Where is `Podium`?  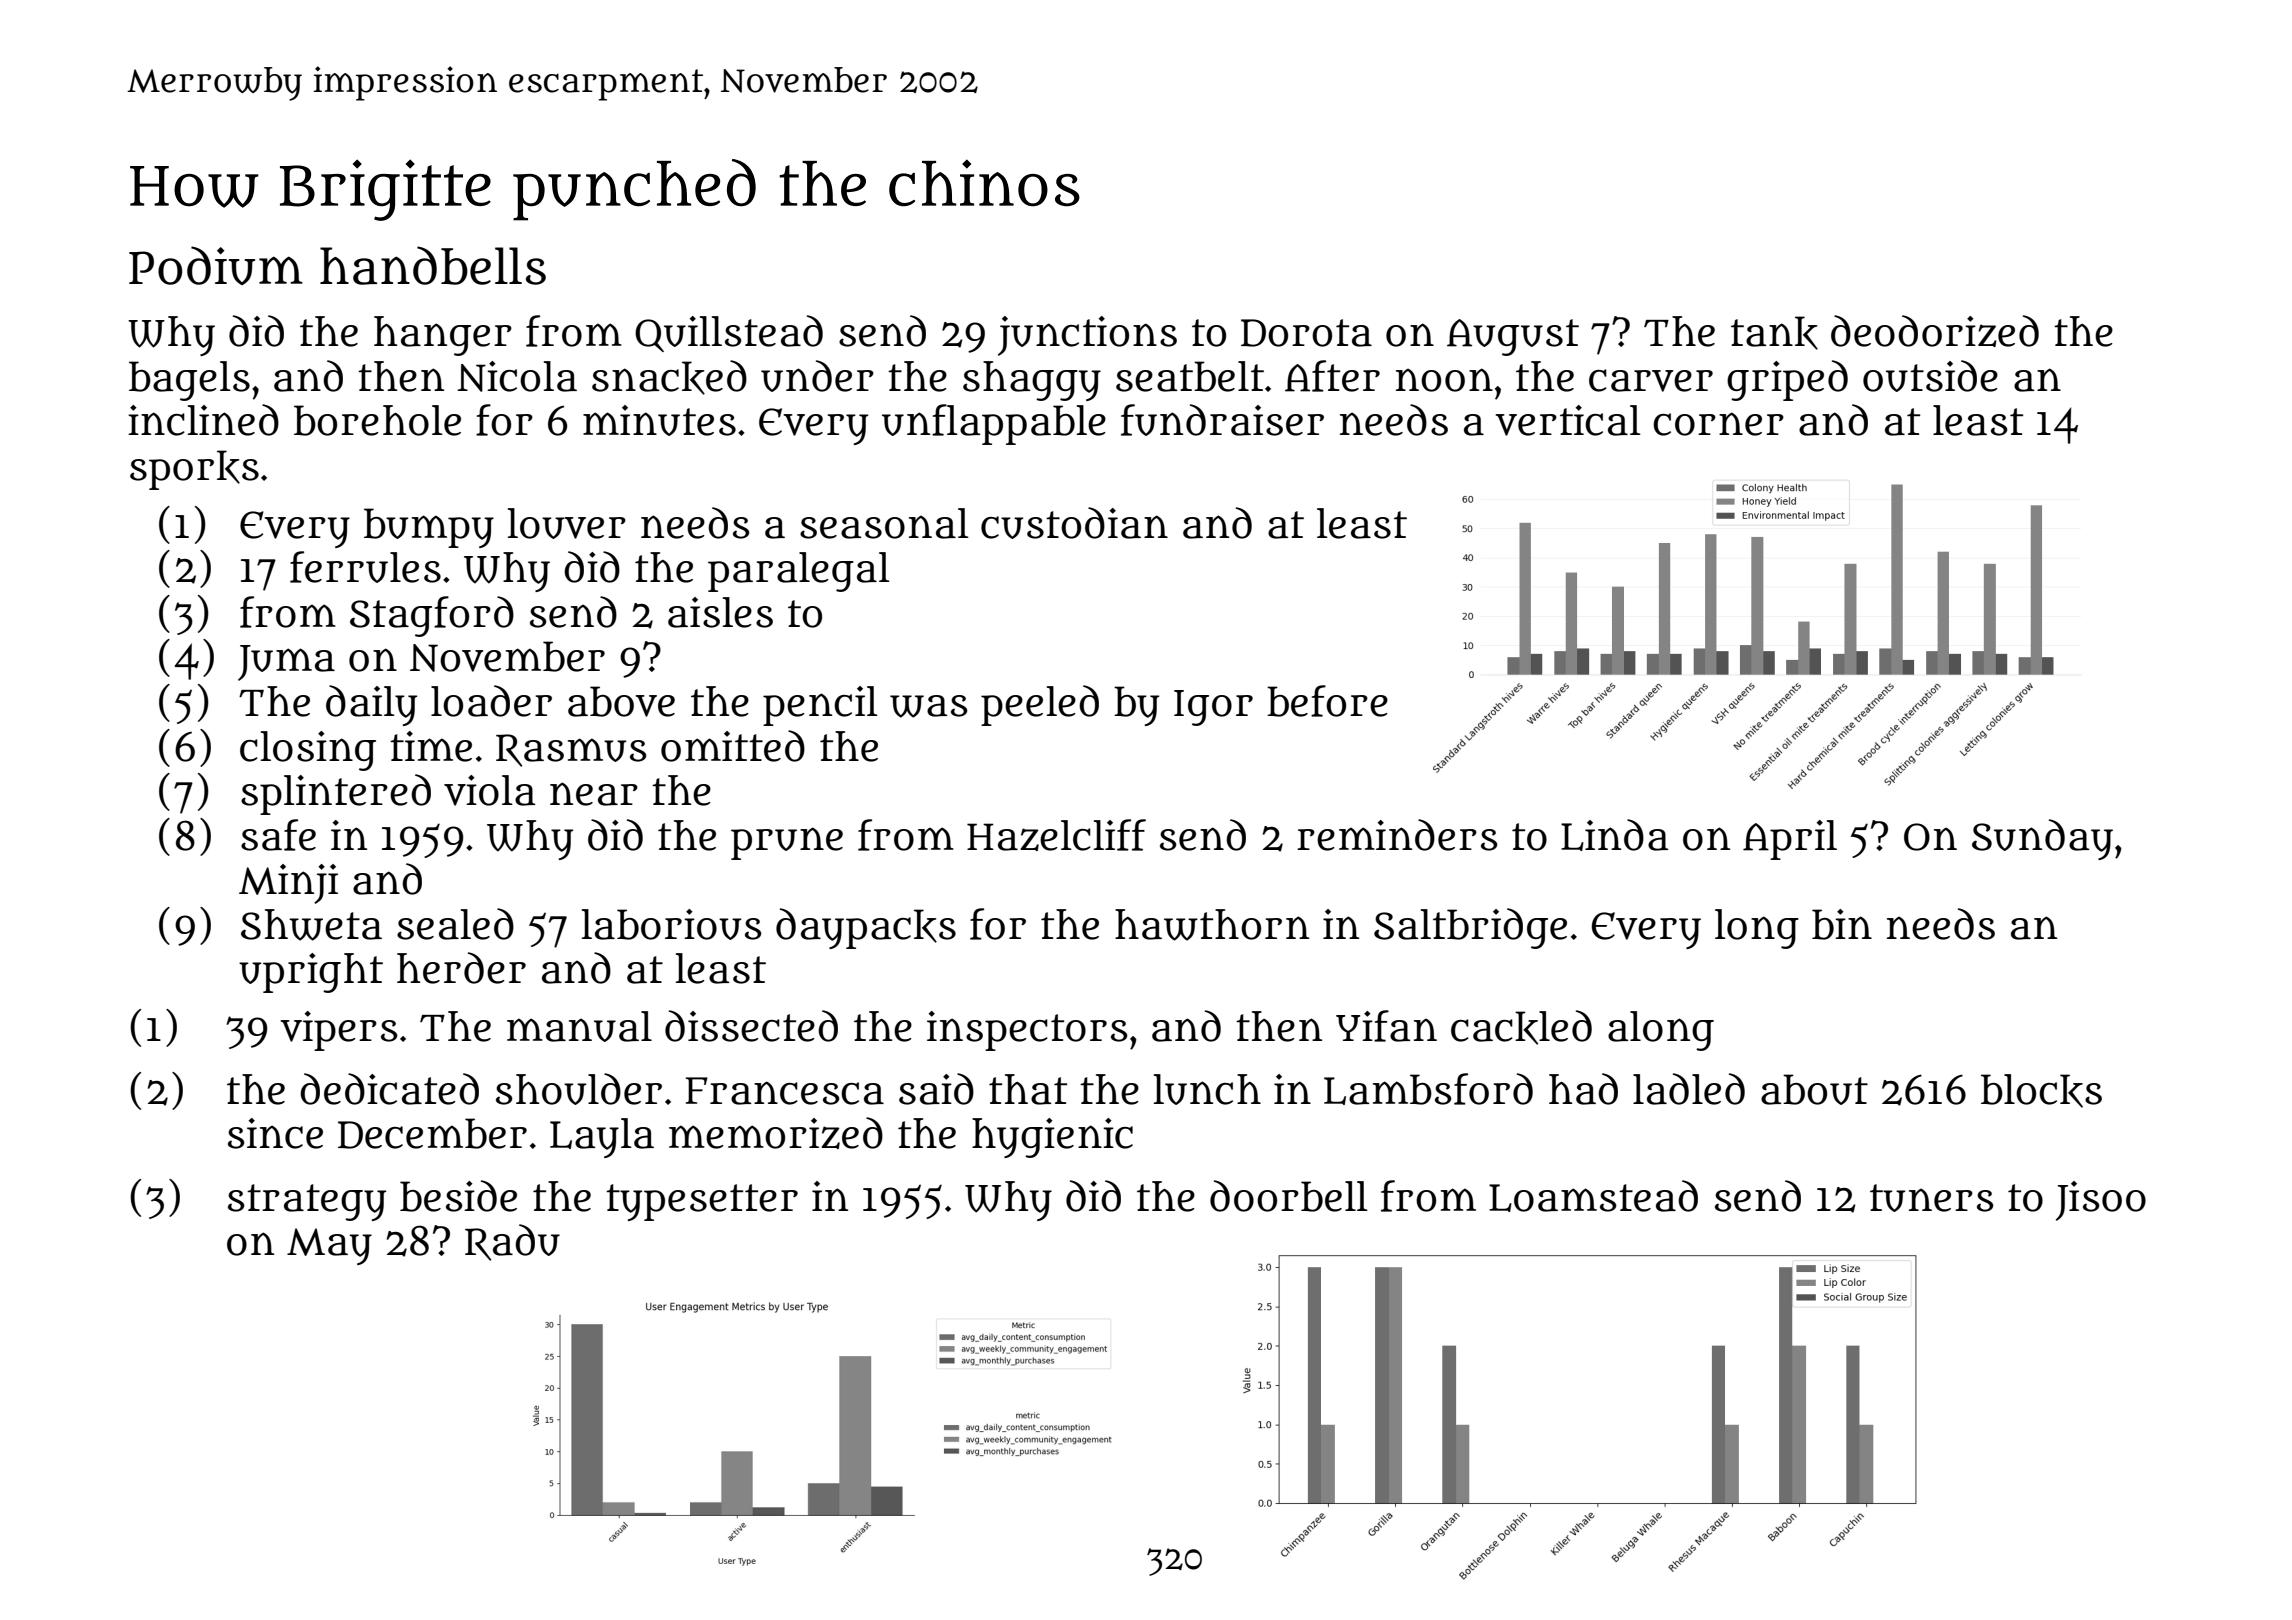 Podium is located at coordinates (216, 265).
